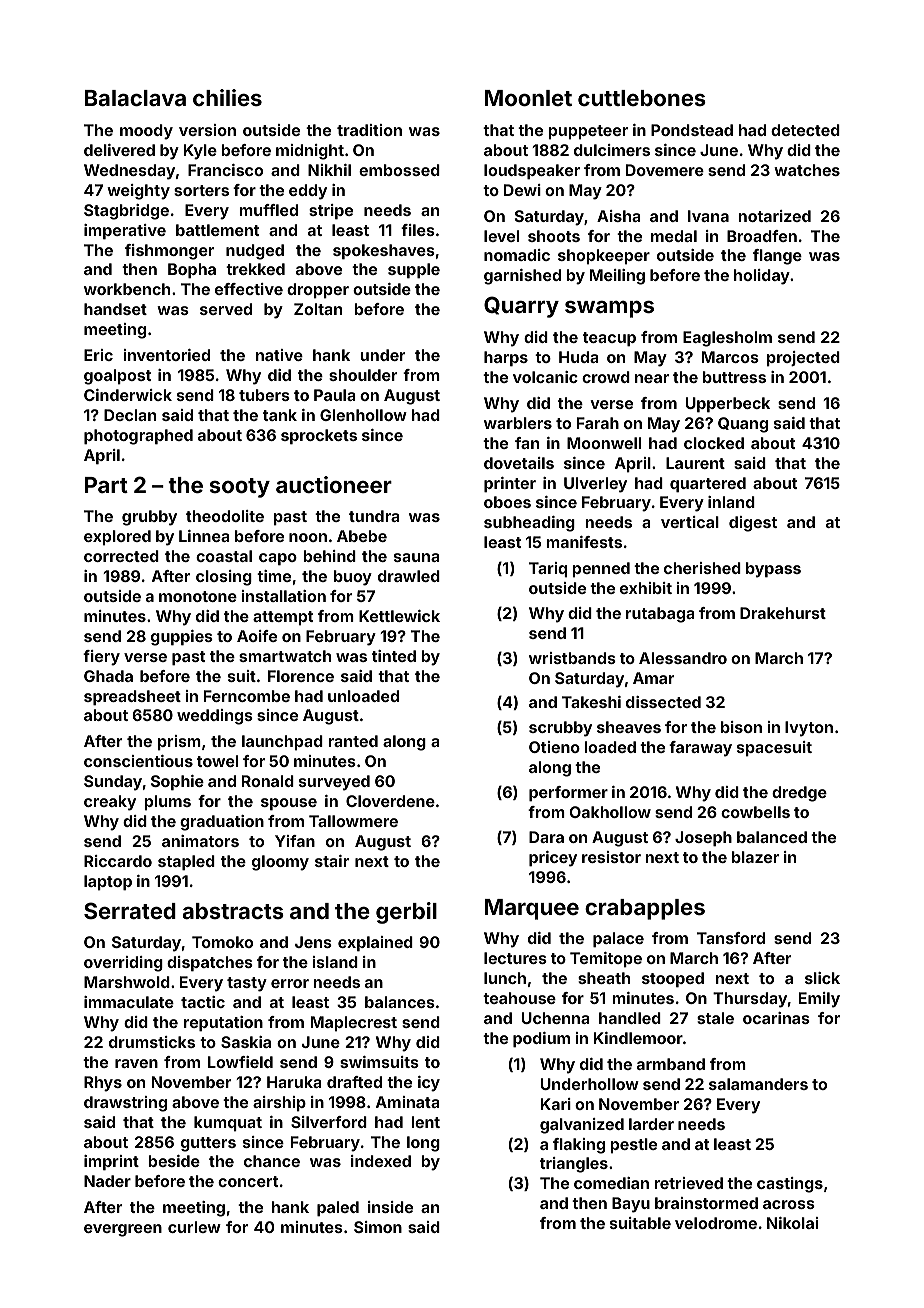 This screenshot has height=1308, width=924. Describe the element at coordinates (741, 727) in the screenshot. I see `bison` at that location.
